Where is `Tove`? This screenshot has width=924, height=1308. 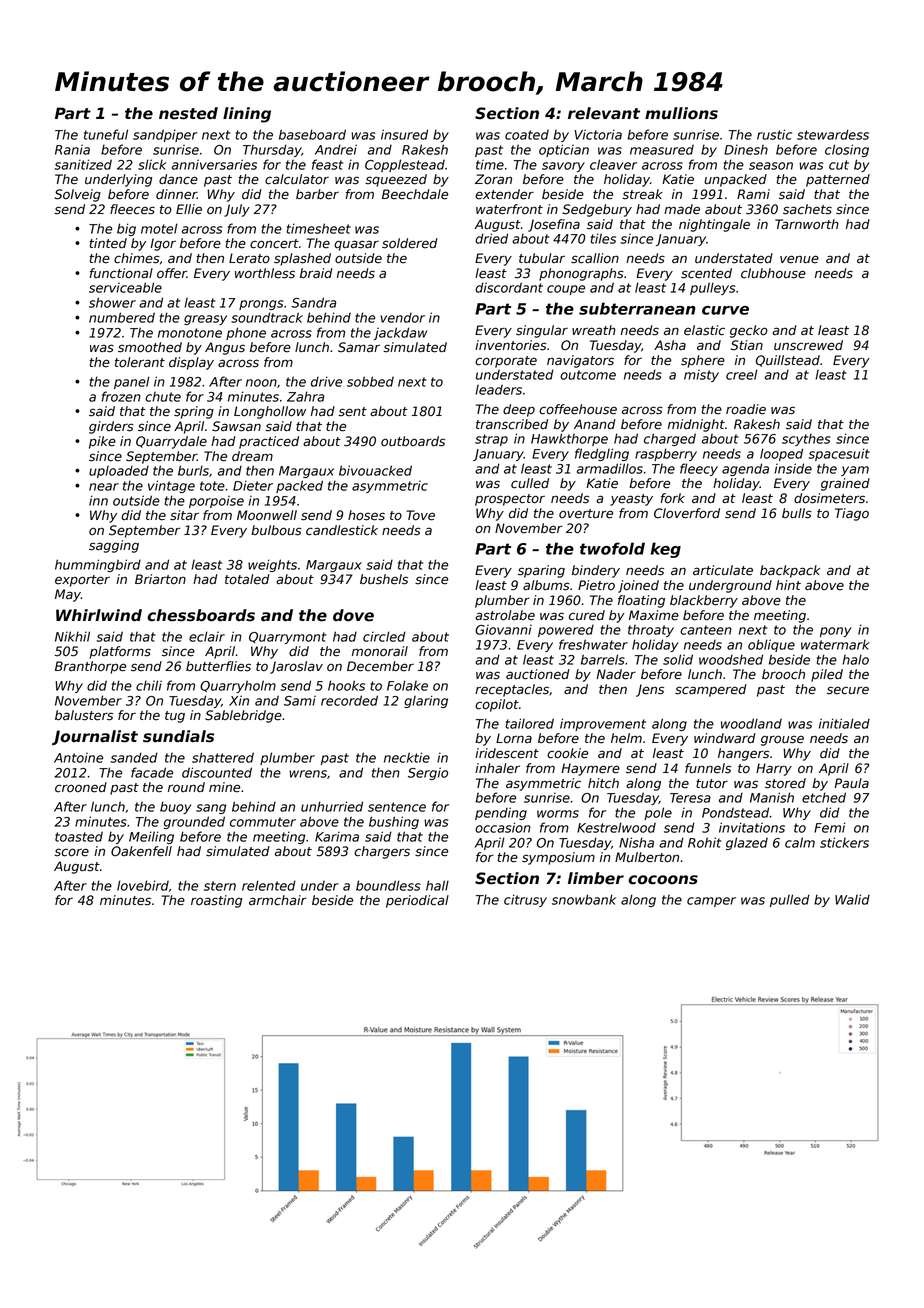 Tove is located at coordinates (420, 515).
